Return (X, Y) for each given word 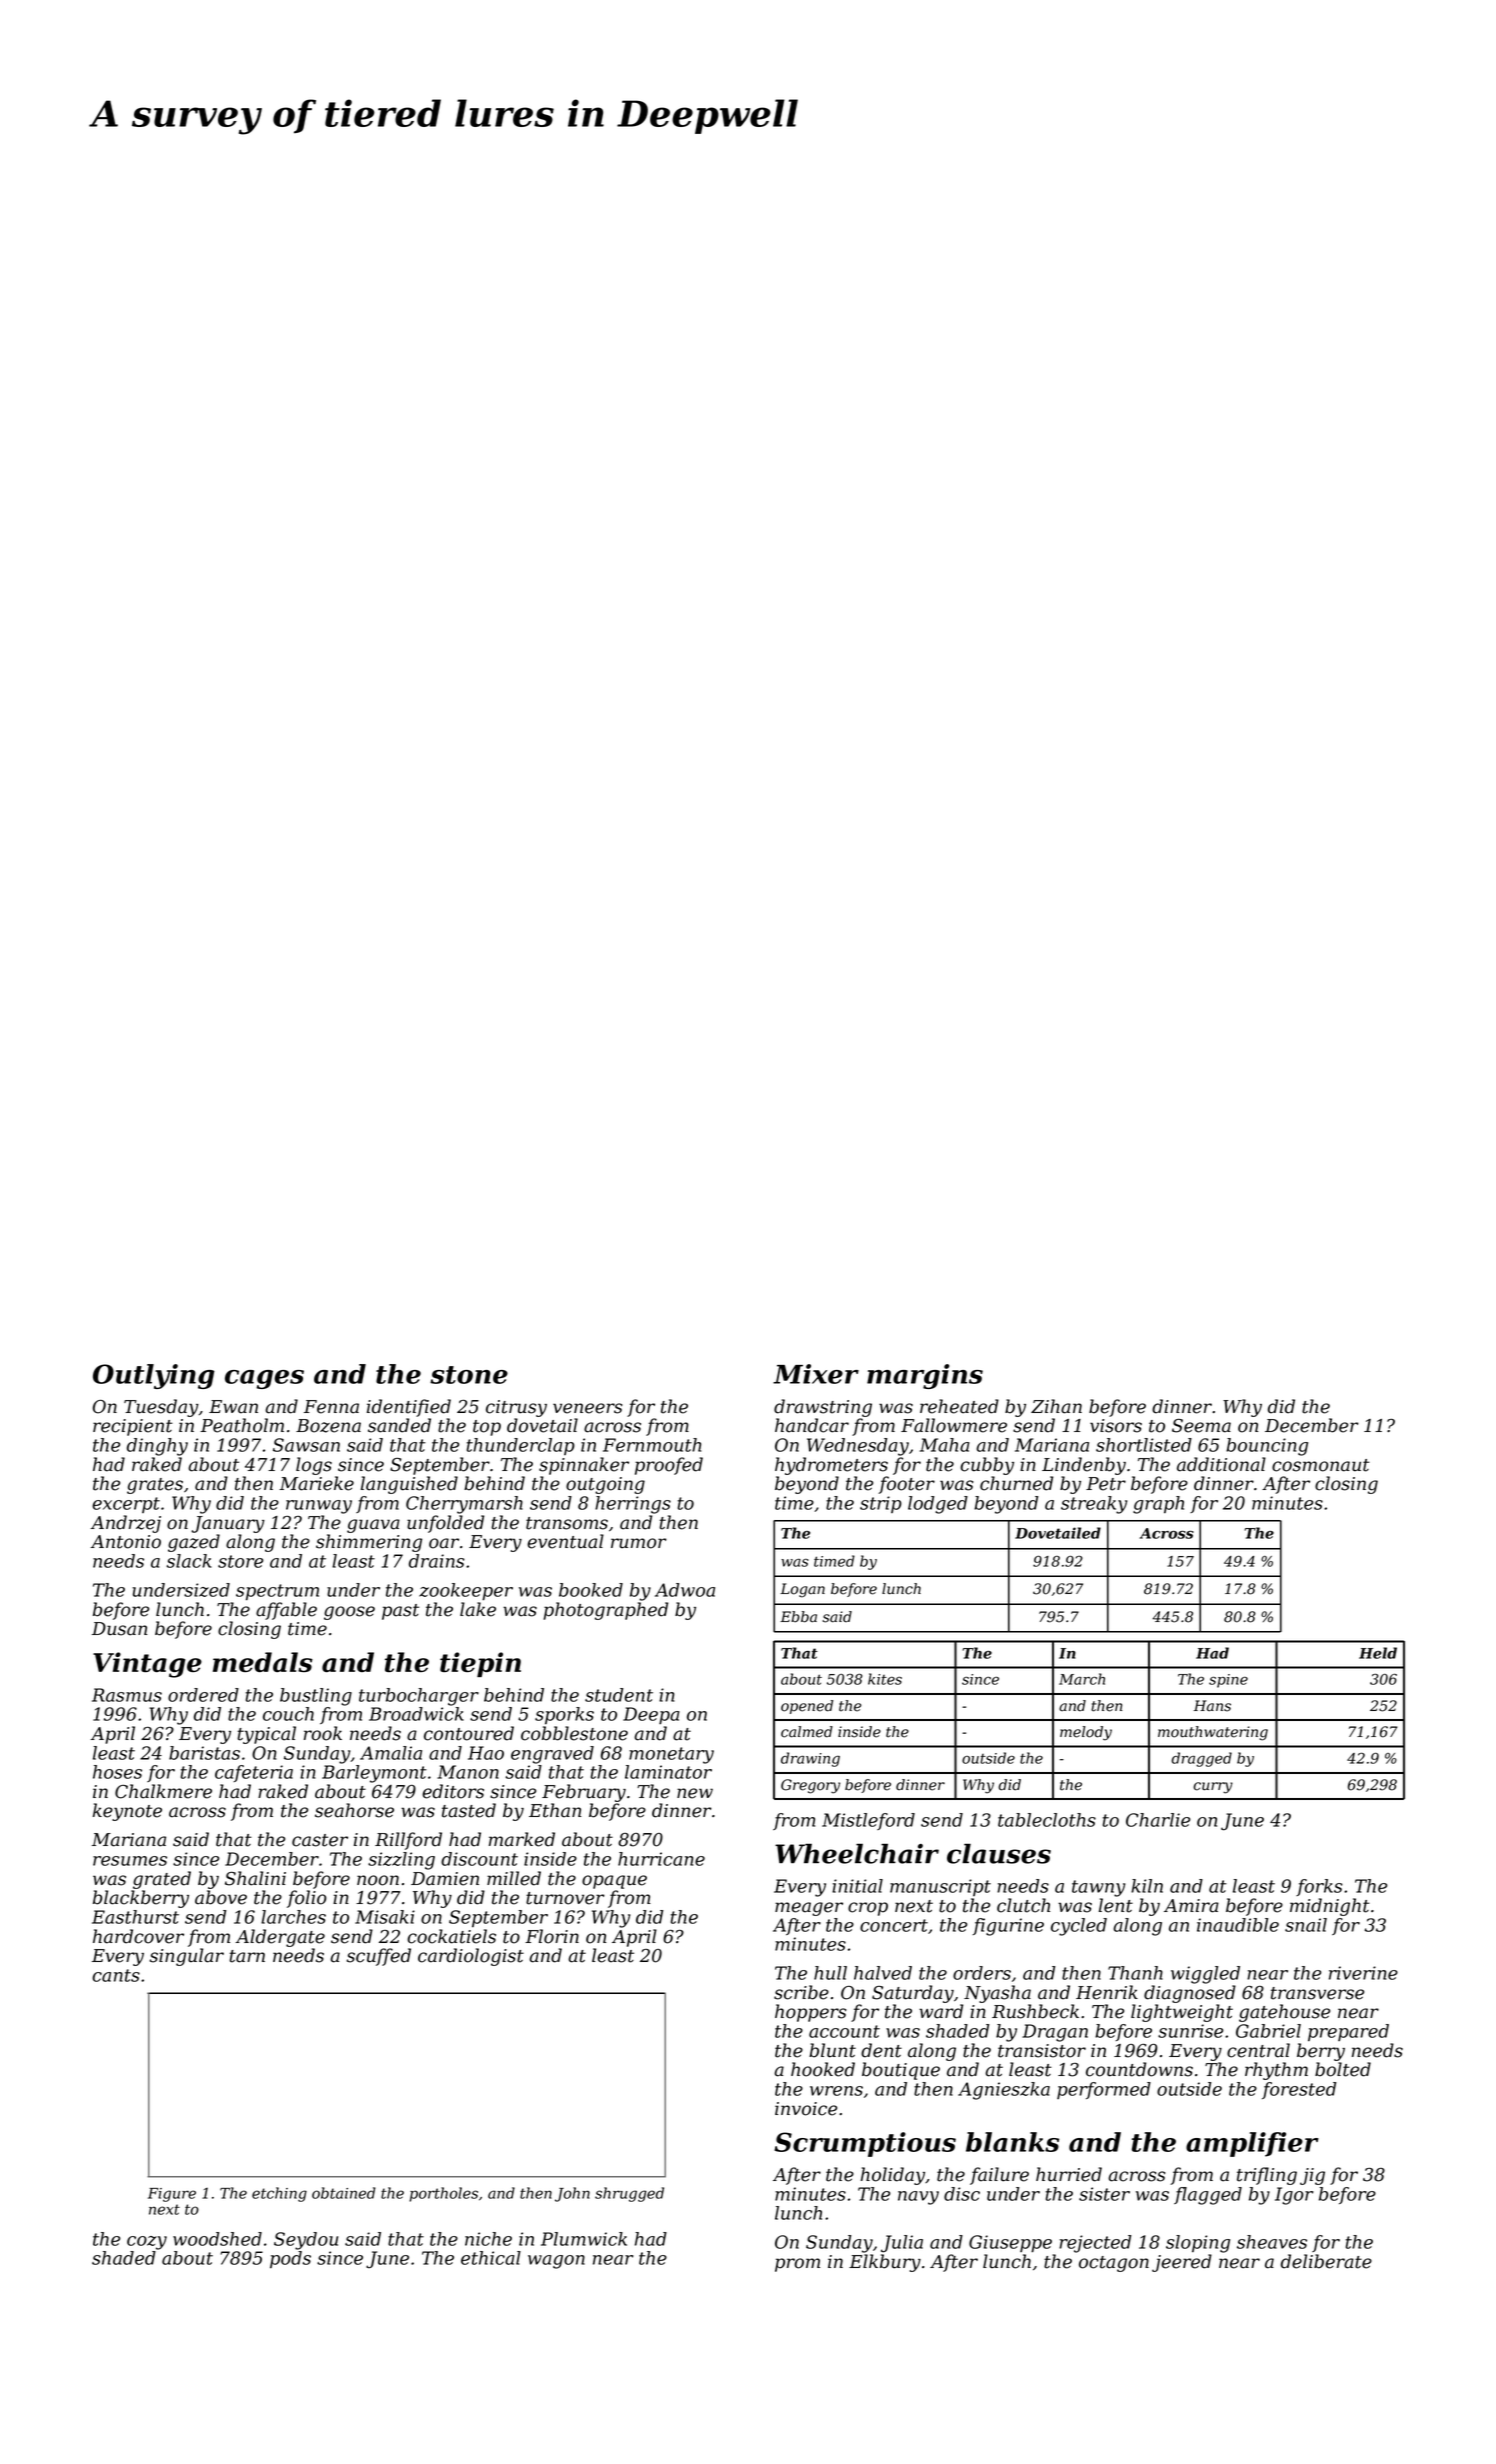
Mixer (816, 1374)
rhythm (1276, 2071)
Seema (1201, 1426)
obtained (344, 2193)
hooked (823, 2069)
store (240, 1561)
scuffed (379, 1957)
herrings (633, 1505)
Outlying (154, 1376)
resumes (130, 1861)
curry (1213, 1788)
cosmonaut (1321, 1465)
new (695, 1793)
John (572, 2194)
